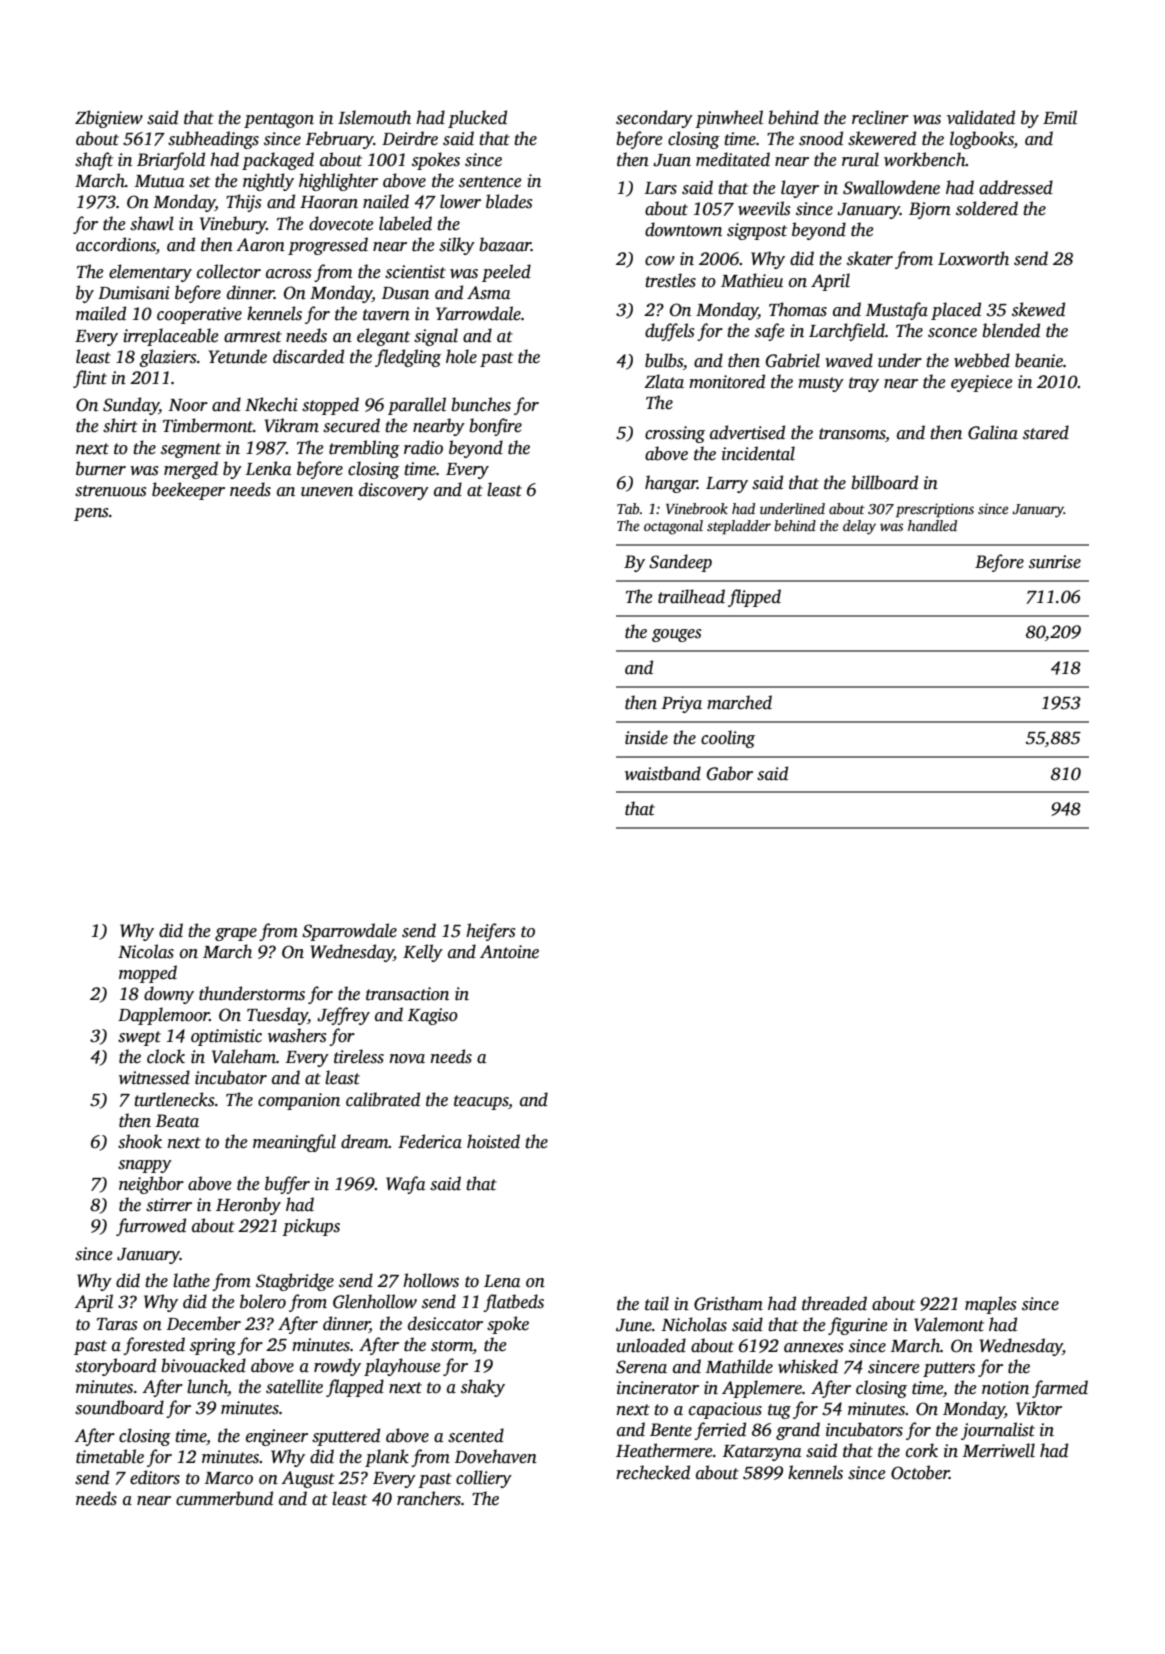 This screenshot has height=1654, width=1165. I want to click on flipped, so click(754, 598).
